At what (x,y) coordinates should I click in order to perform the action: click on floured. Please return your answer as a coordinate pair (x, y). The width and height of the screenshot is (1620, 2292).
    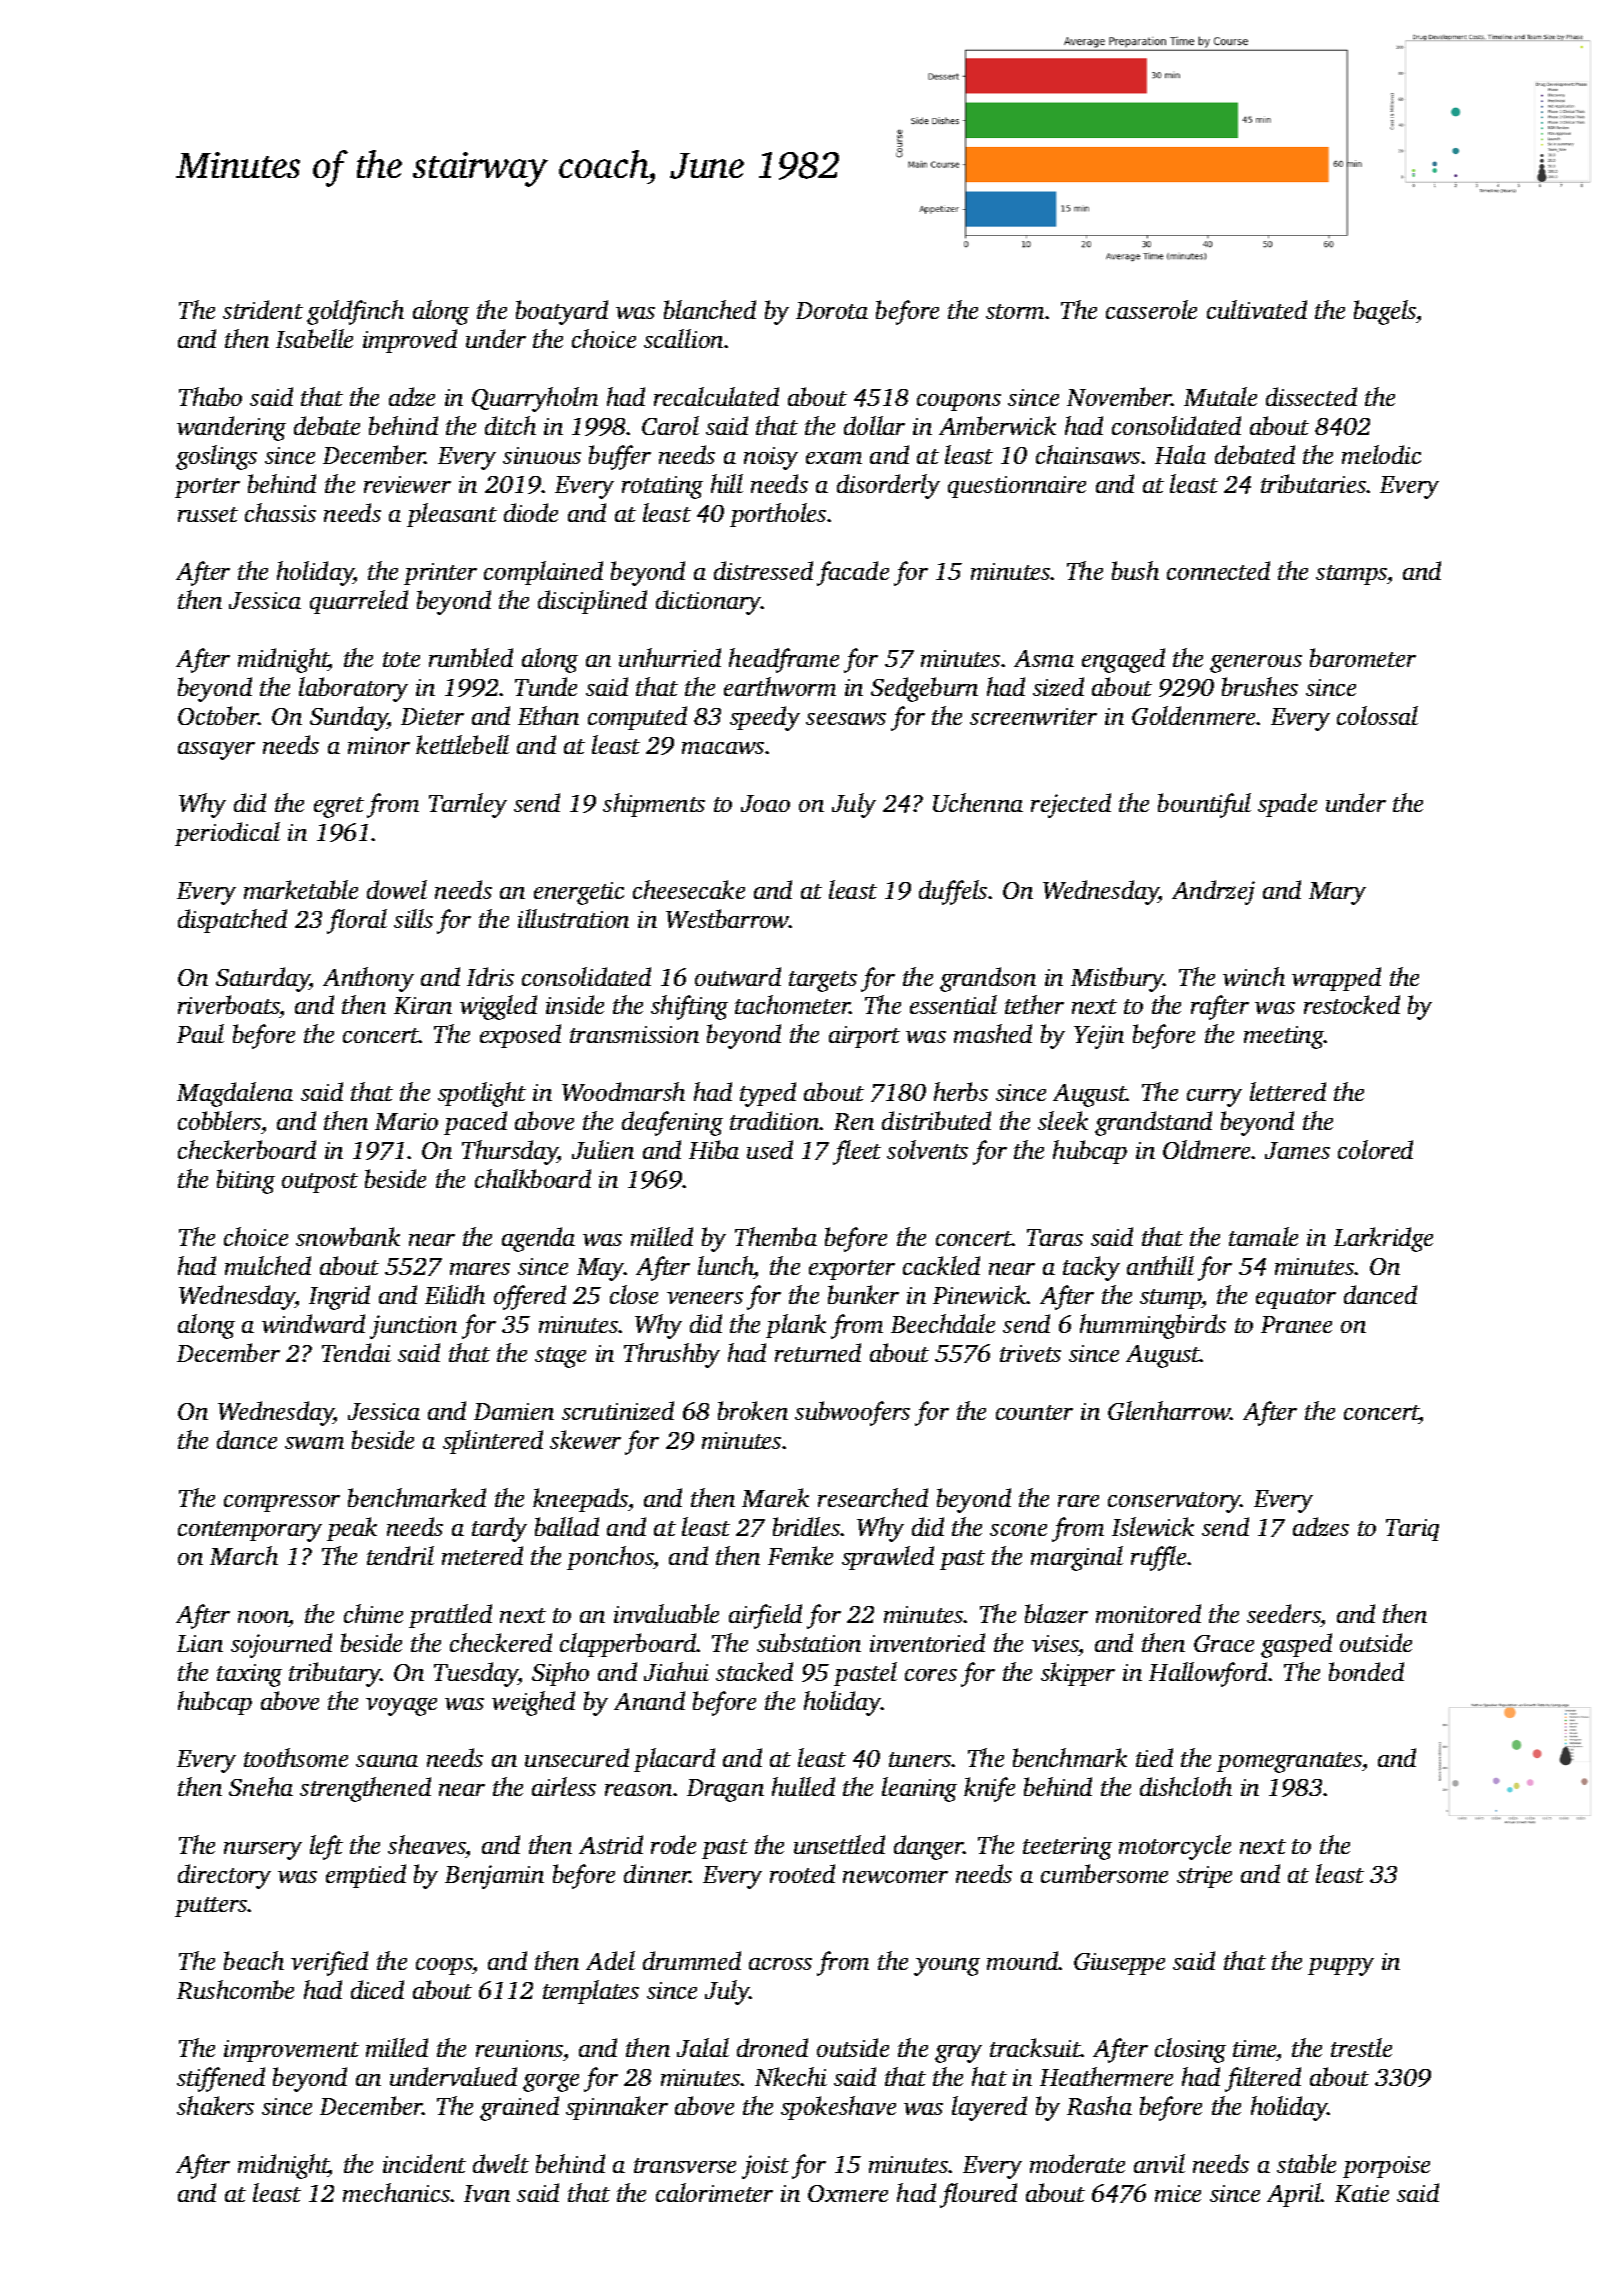
    Looking at the image, I should click on (978, 2195).
